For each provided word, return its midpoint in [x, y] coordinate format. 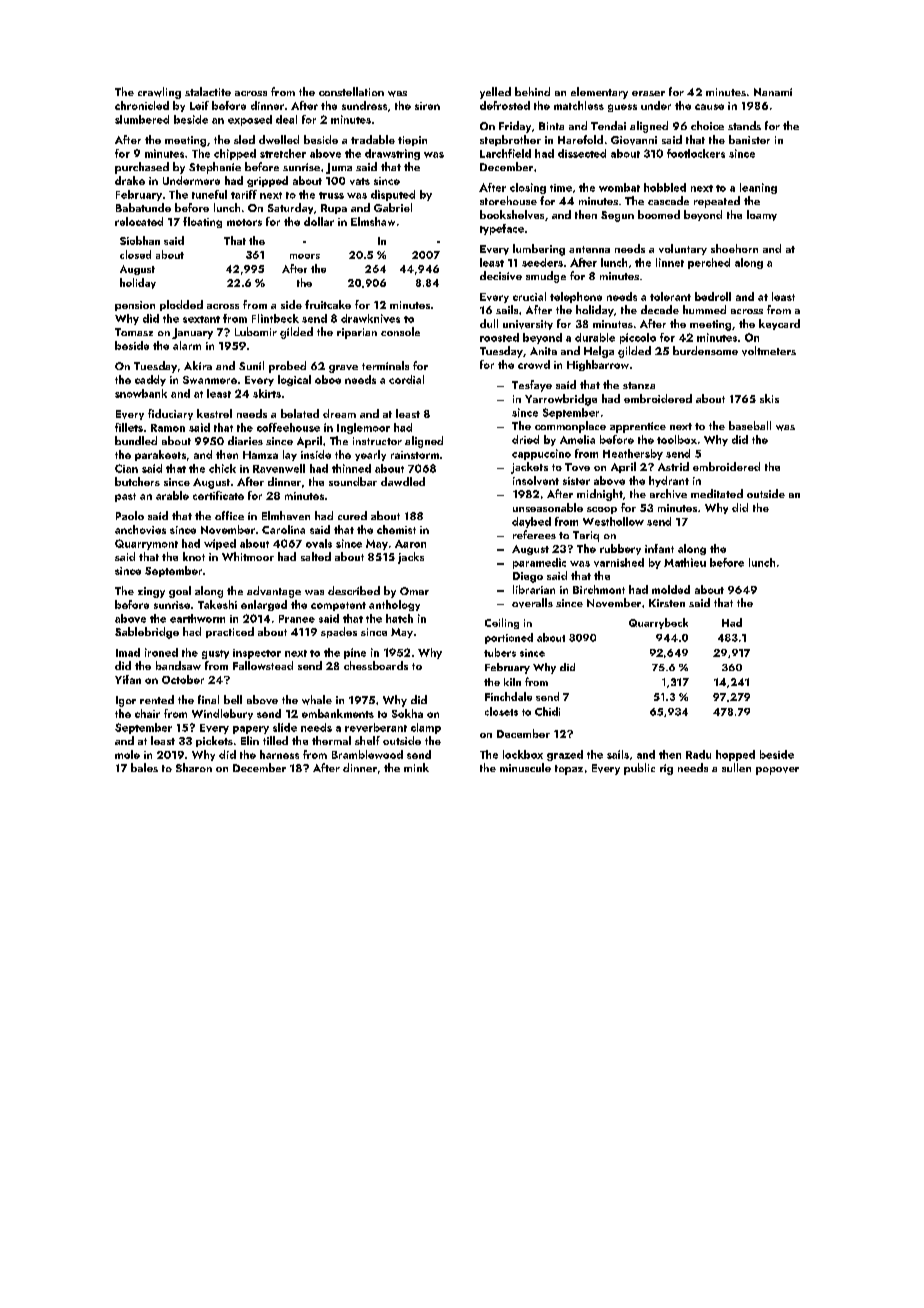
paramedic [539, 563]
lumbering [539, 250]
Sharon [194, 767]
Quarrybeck [658, 623]
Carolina [283, 529]
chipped [235, 154]
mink [416, 767]
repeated [717, 202]
